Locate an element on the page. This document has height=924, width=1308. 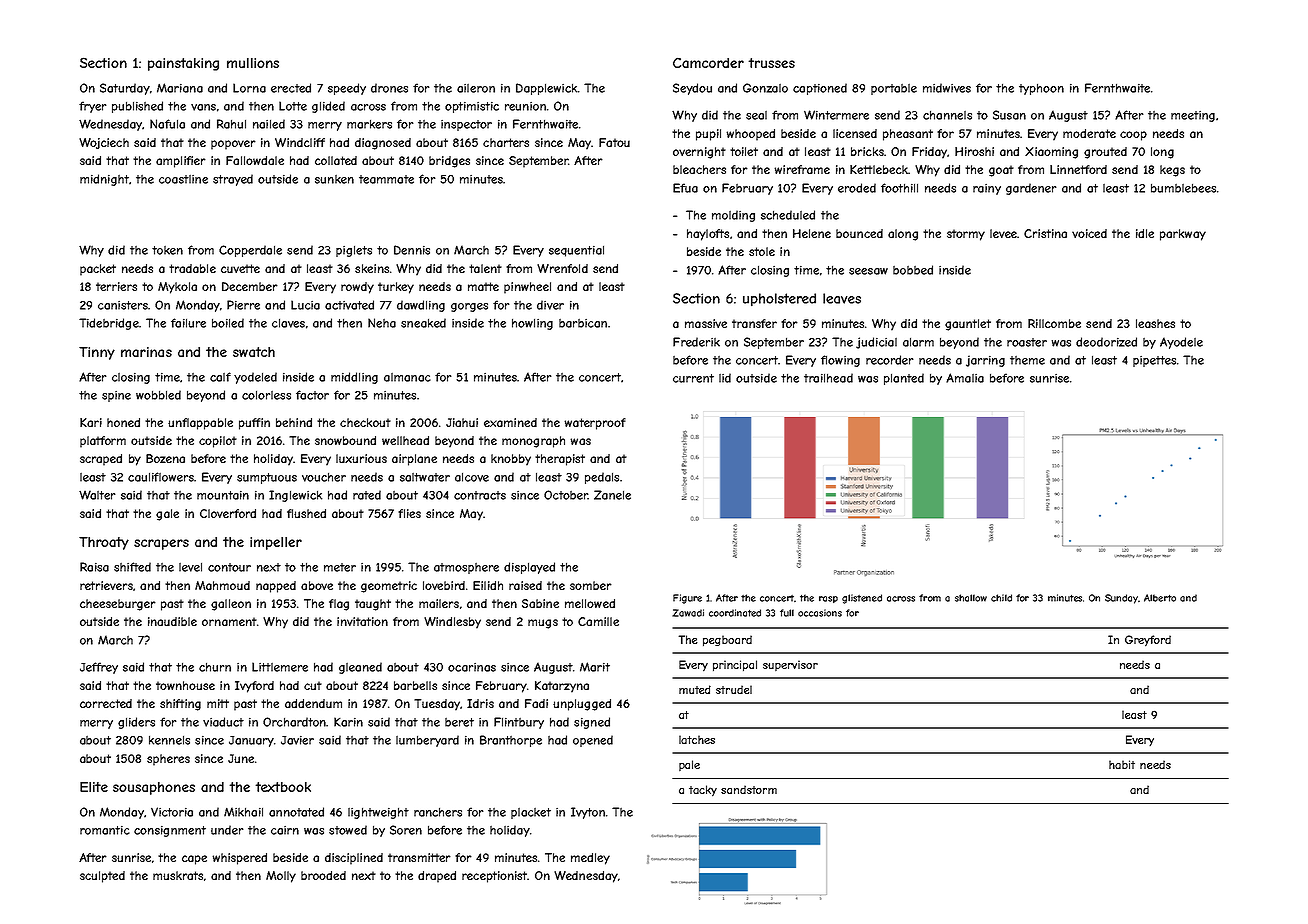
strudel is located at coordinates (734, 689).
